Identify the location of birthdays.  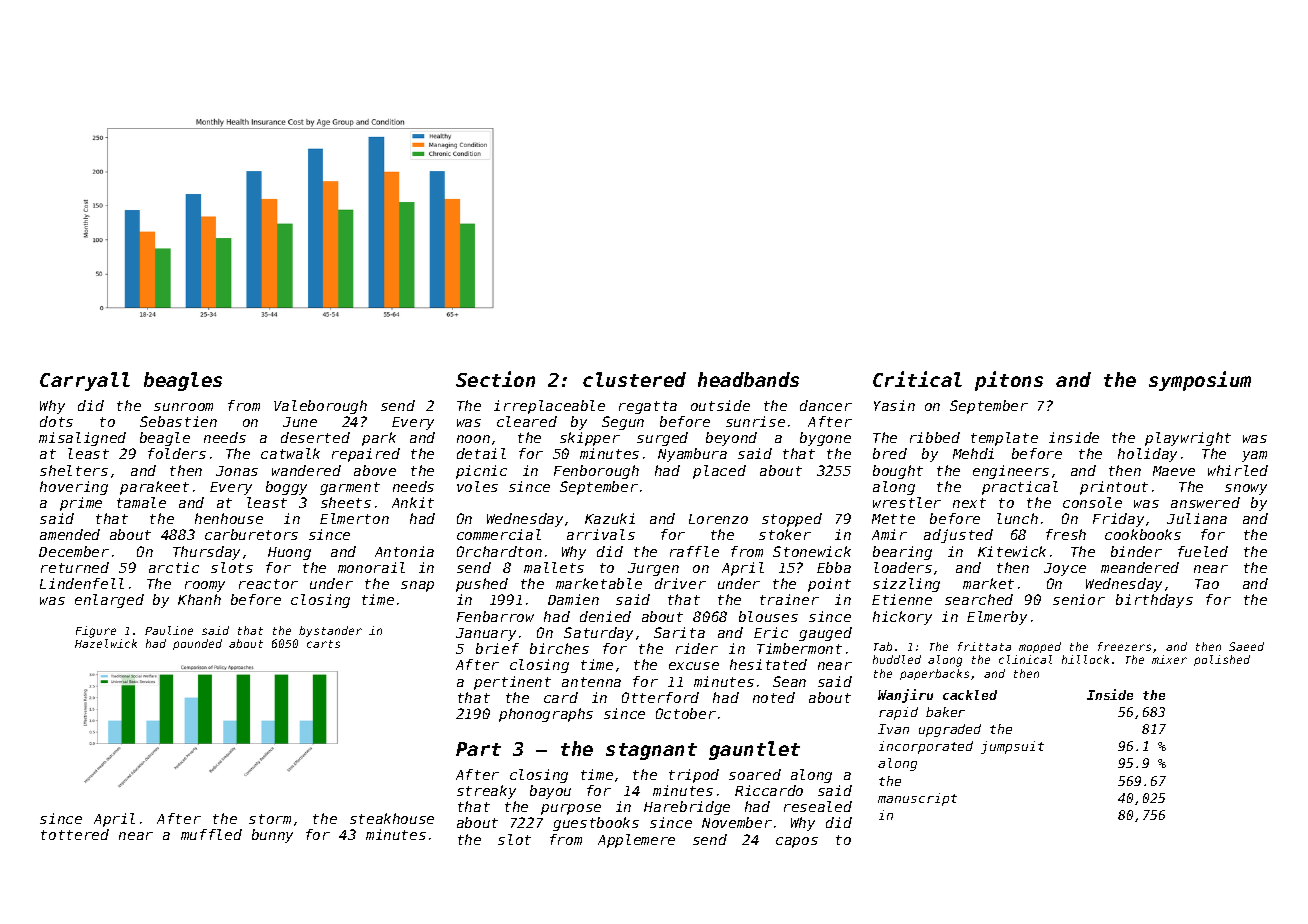
(1154, 601).
